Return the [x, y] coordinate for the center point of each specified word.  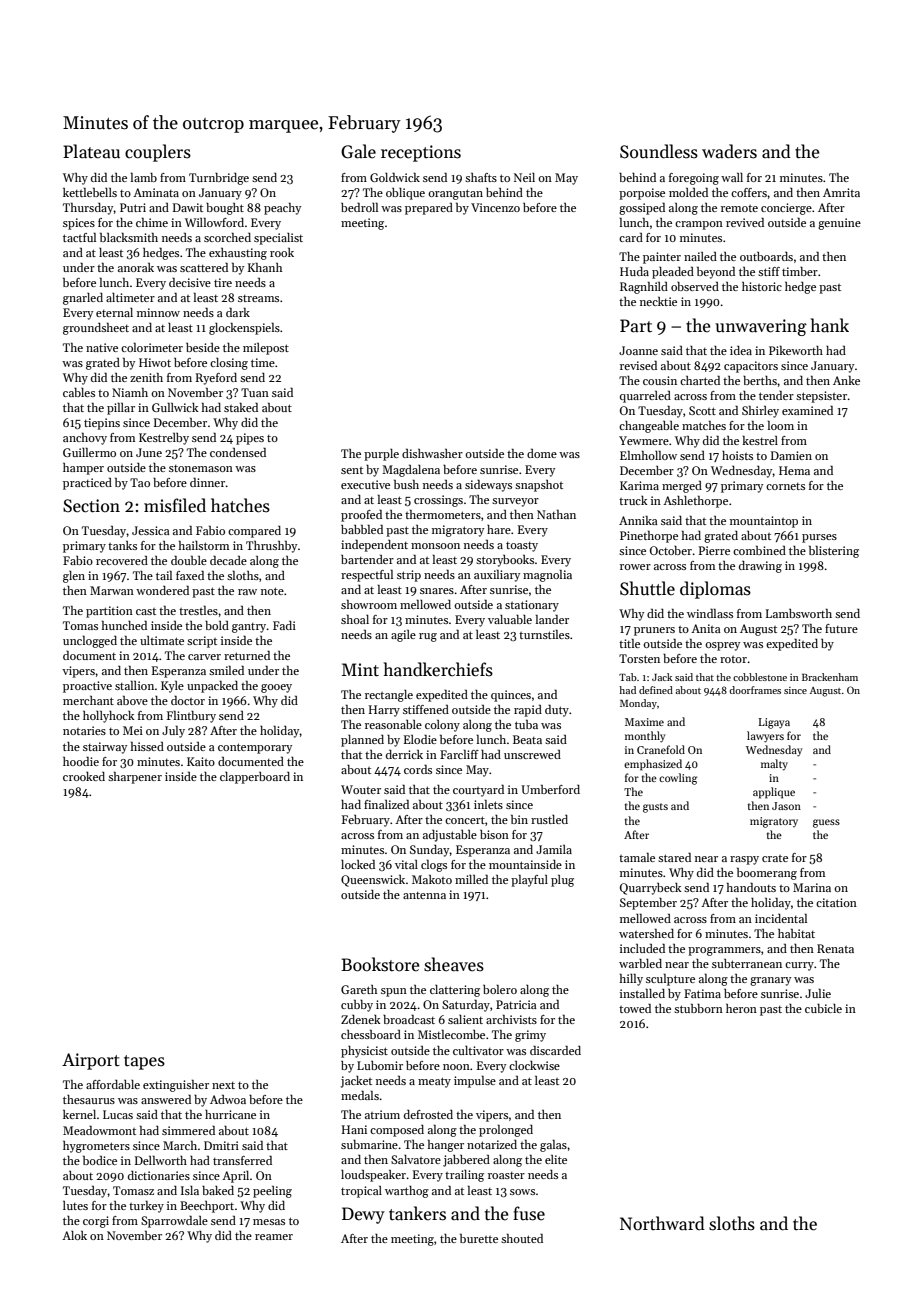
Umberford [550, 789]
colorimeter [152, 347]
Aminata [156, 192]
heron [741, 1008]
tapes [144, 1062]
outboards [766, 256]
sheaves [454, 964]
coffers [749, 192]
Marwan [112, 590]
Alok [74, 1235]
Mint [360, 670]
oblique [405, 194]
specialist [278, 239]
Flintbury [191, 717]
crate [775, 858]
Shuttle [647, 588]
